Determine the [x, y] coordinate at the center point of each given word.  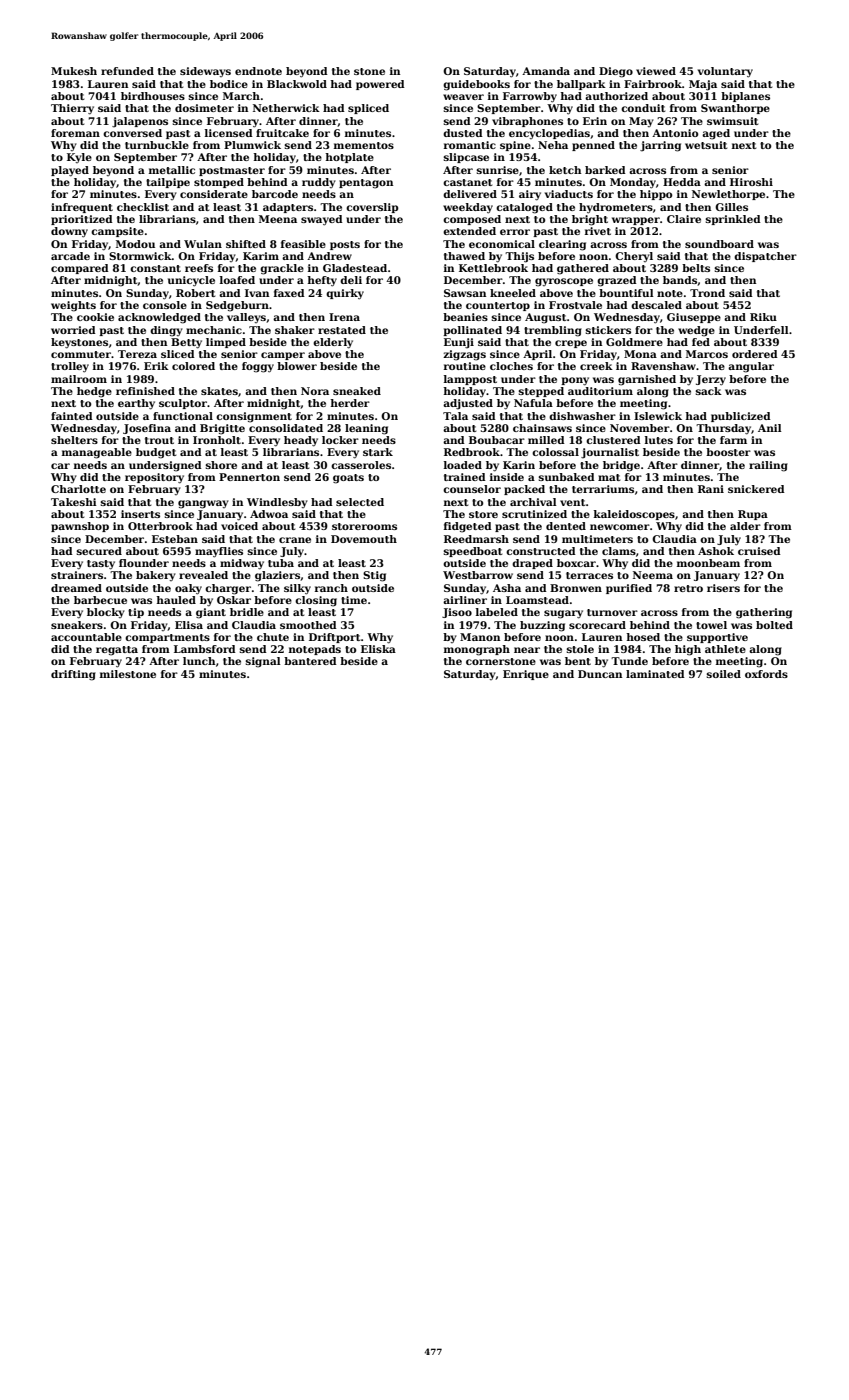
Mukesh [74, 71]
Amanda [546, 71]
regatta [117, 651]
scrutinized [534, 514]
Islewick [658, 416]
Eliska [378, 649]
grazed [617, 281]
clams [619, 551]
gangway [203, 504]
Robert [195, 293]
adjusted [468, 404]
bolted [774, 625]
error [515, 232]
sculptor [183, 404]
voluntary [725, 72]
